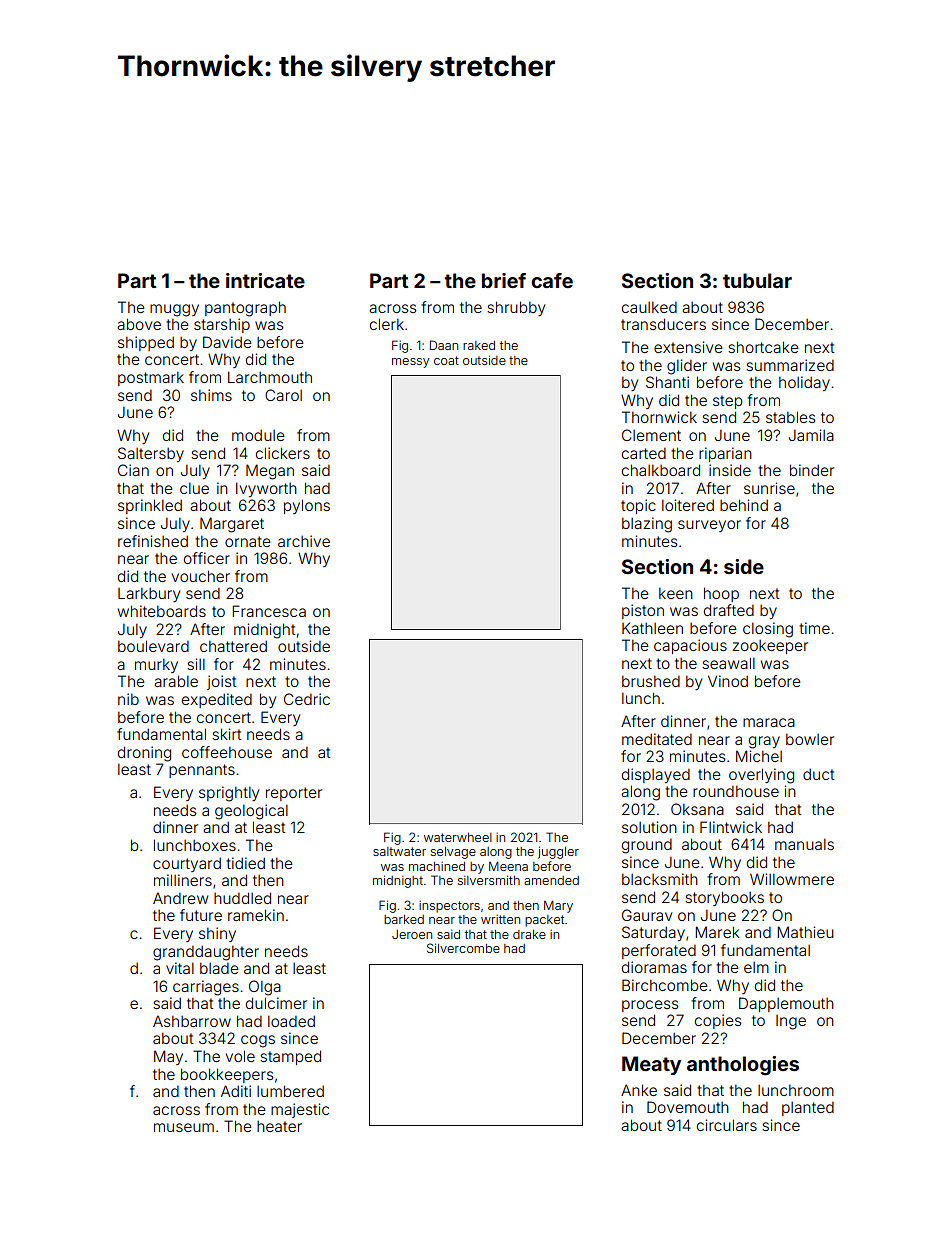 The width and height of the page is (952, 1233). Describe the element at coordinates (647, 846) in the page. I see `ground` at that location.
